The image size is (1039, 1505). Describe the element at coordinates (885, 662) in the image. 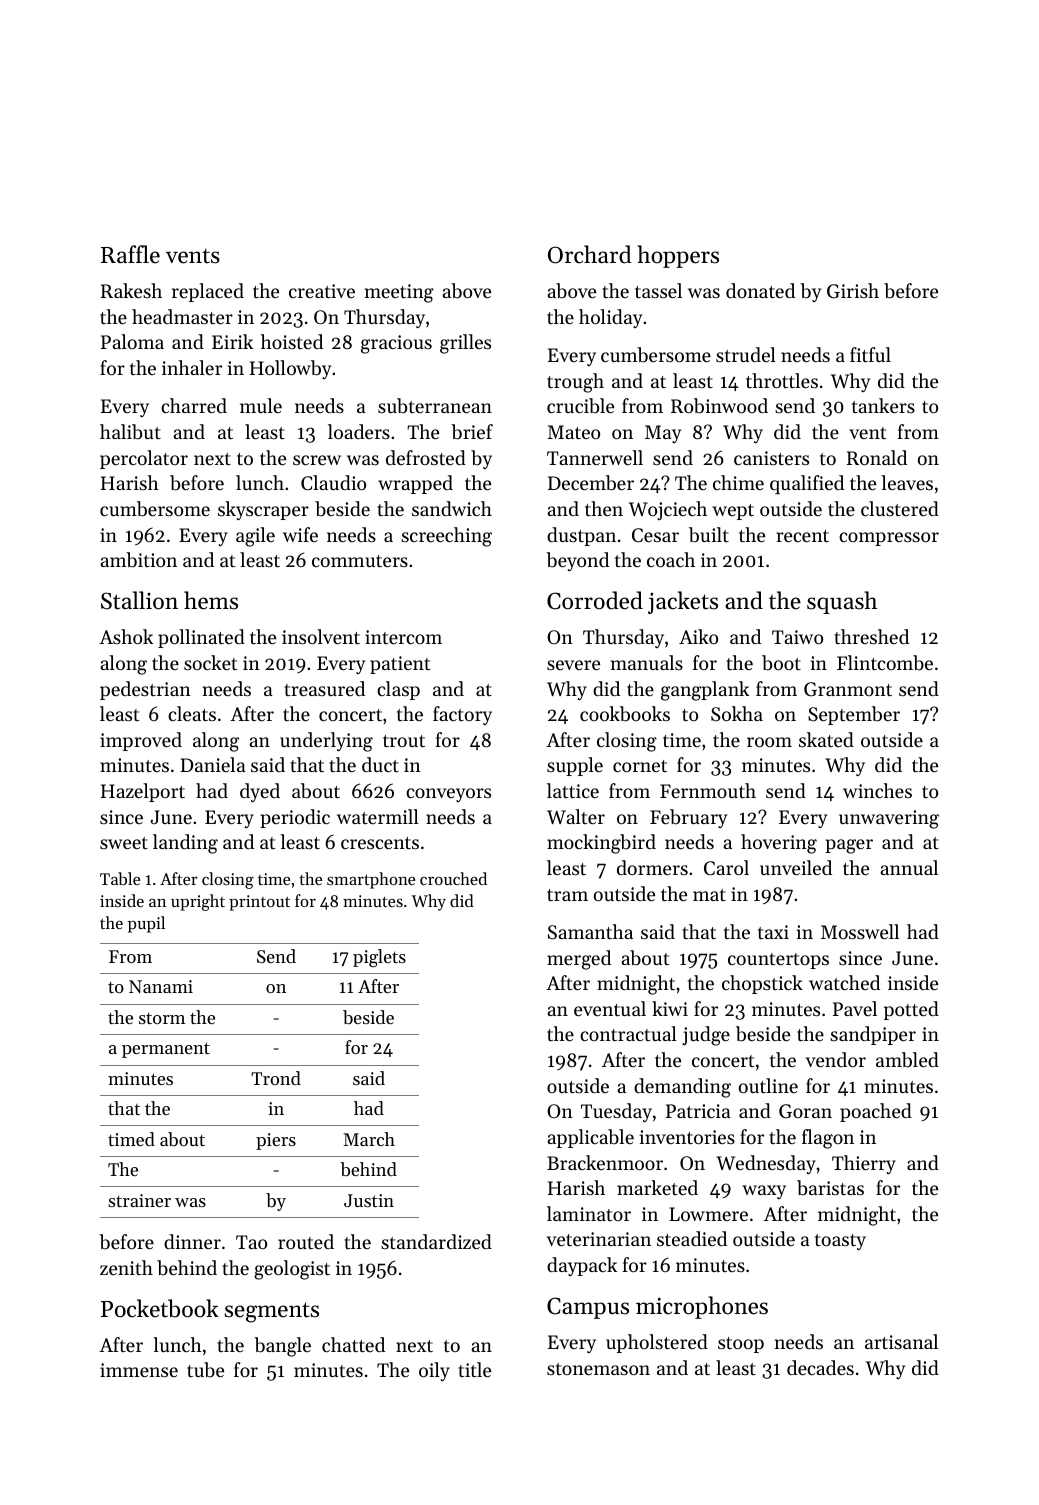

I see `Flintcombe` at that location.
